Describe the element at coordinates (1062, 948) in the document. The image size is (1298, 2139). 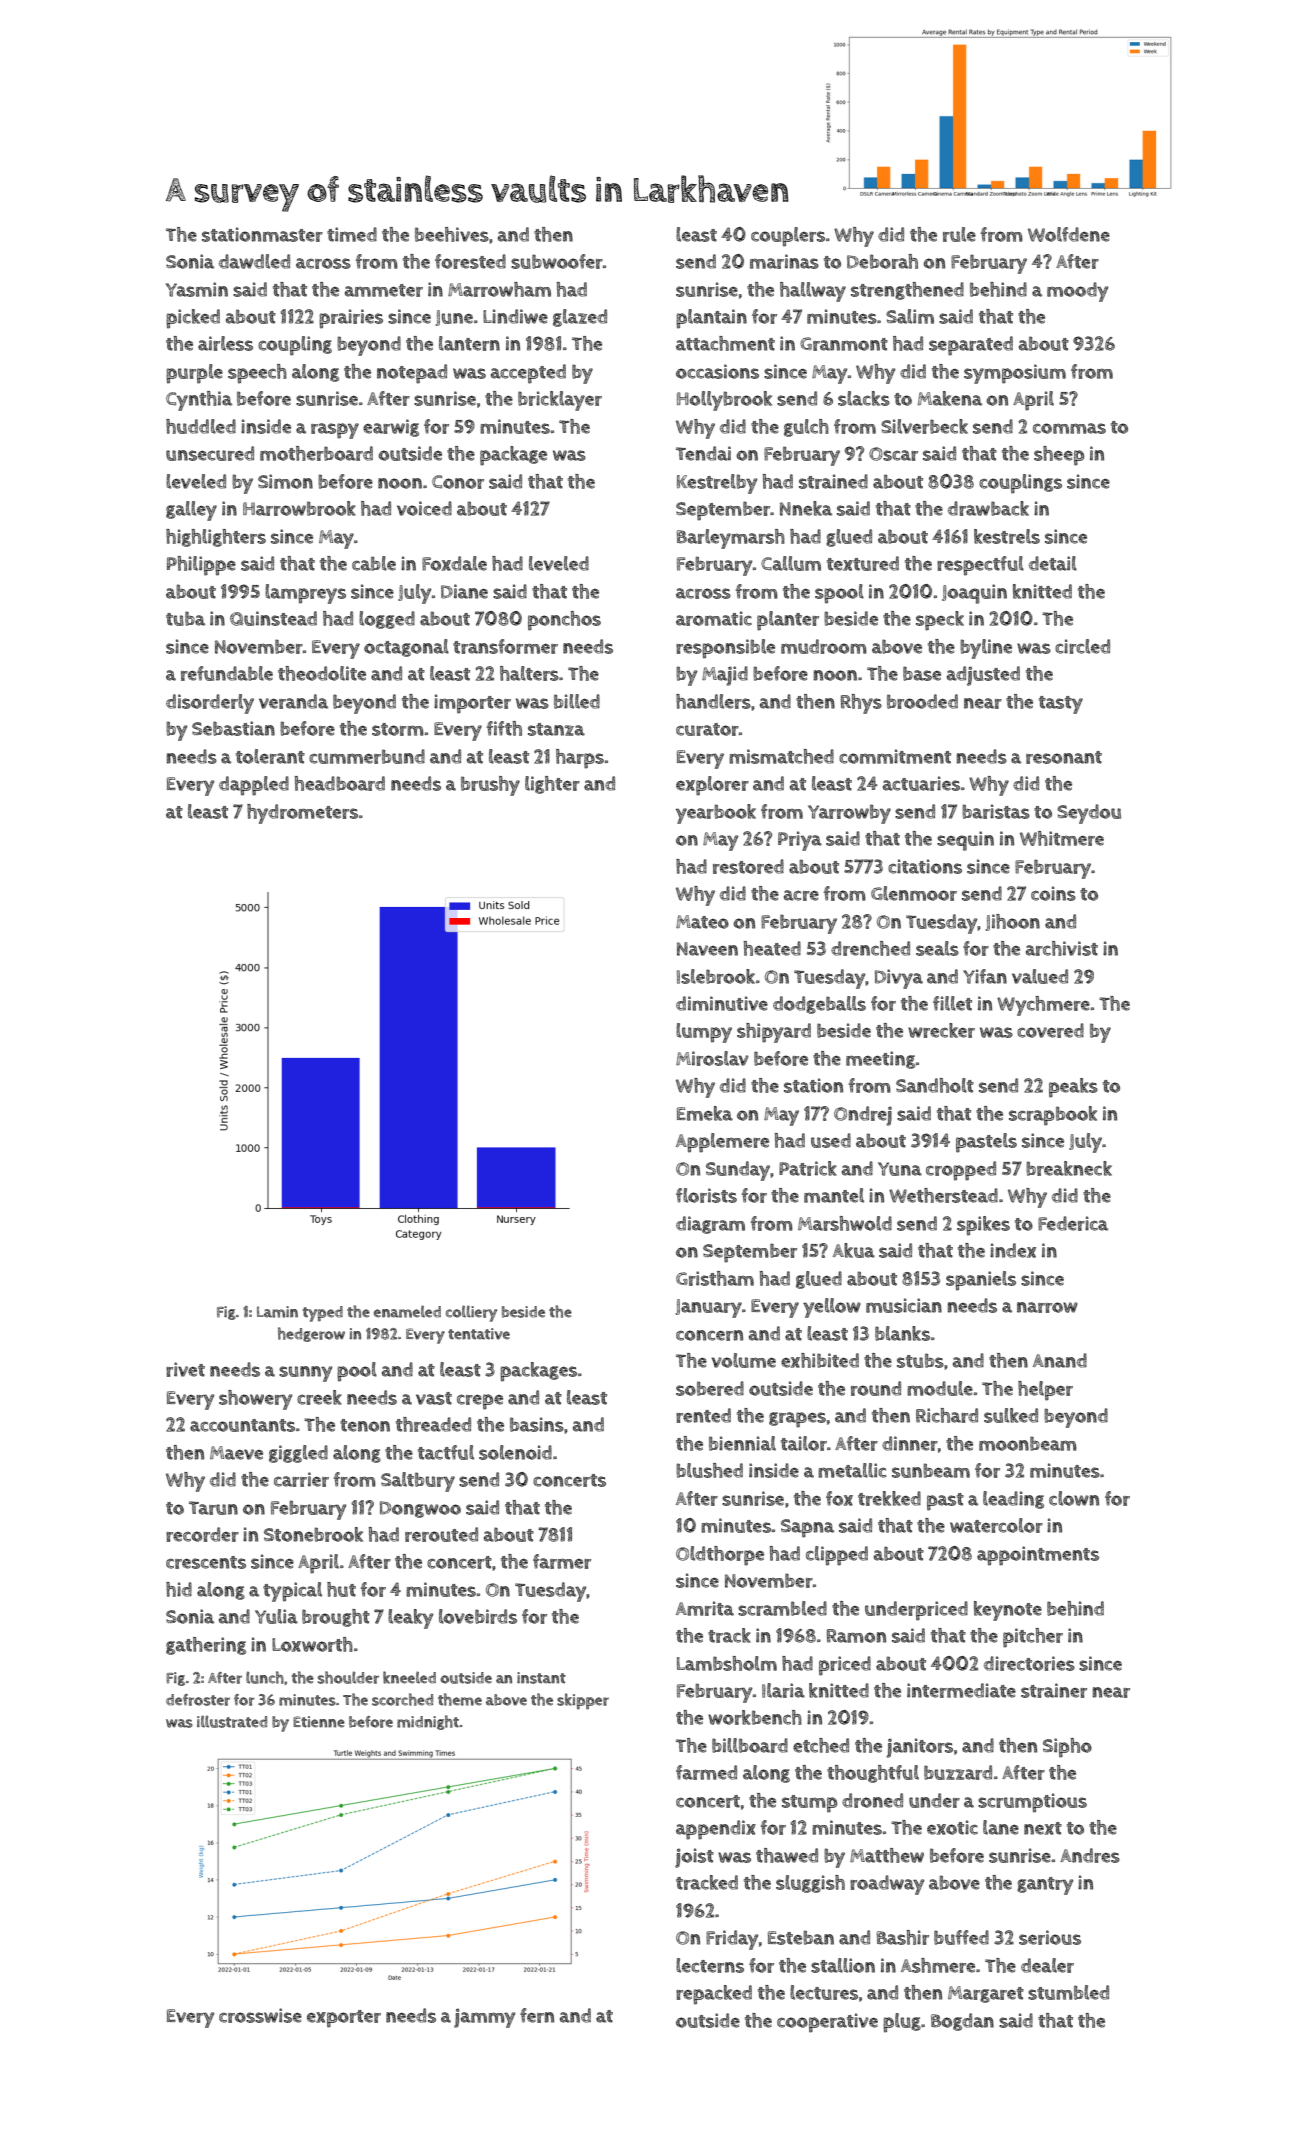
I see `archivist` at that location.
